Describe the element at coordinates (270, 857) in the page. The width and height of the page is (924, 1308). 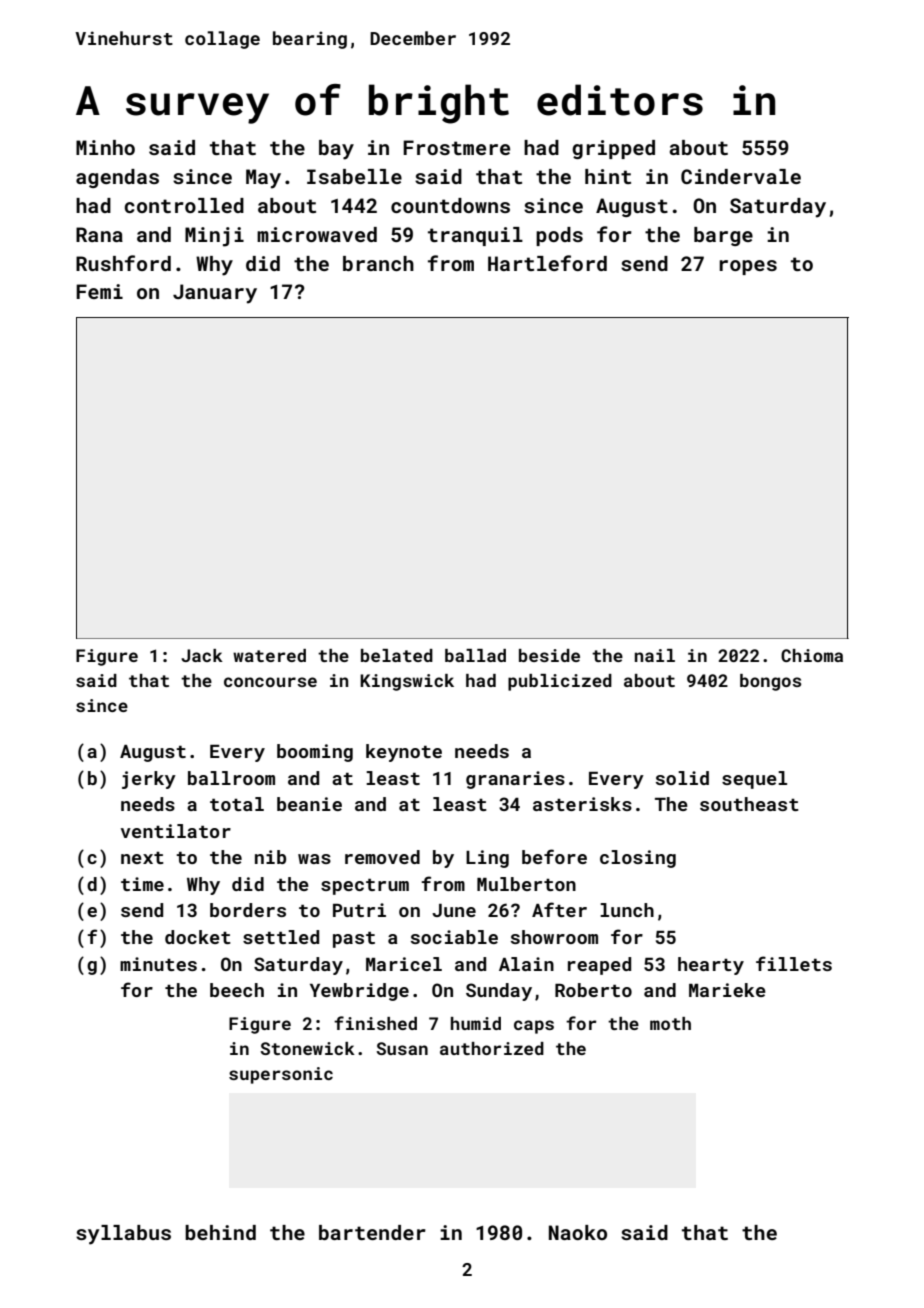
I see `nib` at that location.
